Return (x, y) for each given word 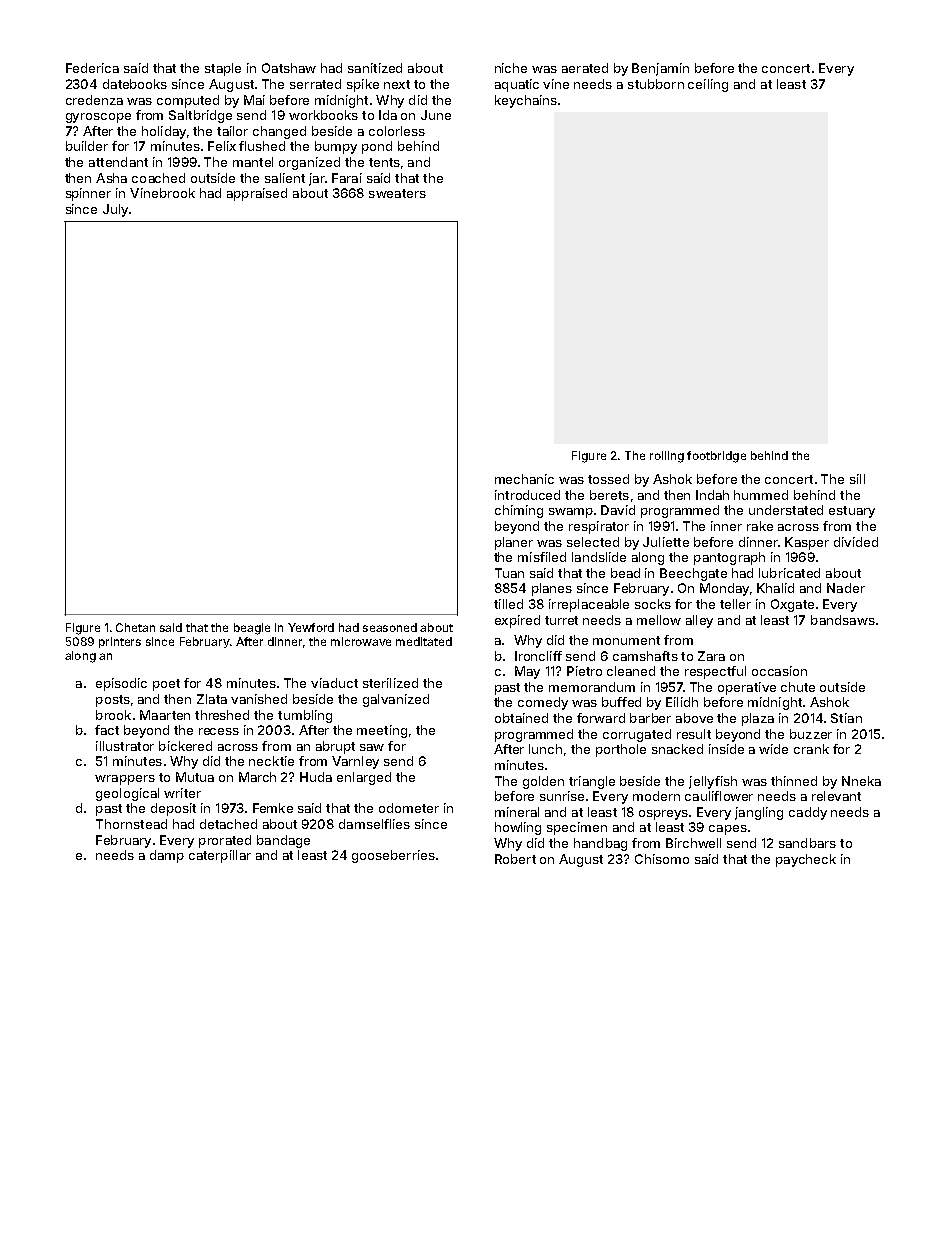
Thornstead (131, 824)
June (436, 115)
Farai (347, 178)
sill (857, 479)
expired (517, 621)
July (115, 210)
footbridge (716, 457)
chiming (519, 511)
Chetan (135, 627)
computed (188, 101)
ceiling (708, 85)
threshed (222, 715)
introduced (527, 495)
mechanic (524, 479)
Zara (711, 656)
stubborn (656, 84)
